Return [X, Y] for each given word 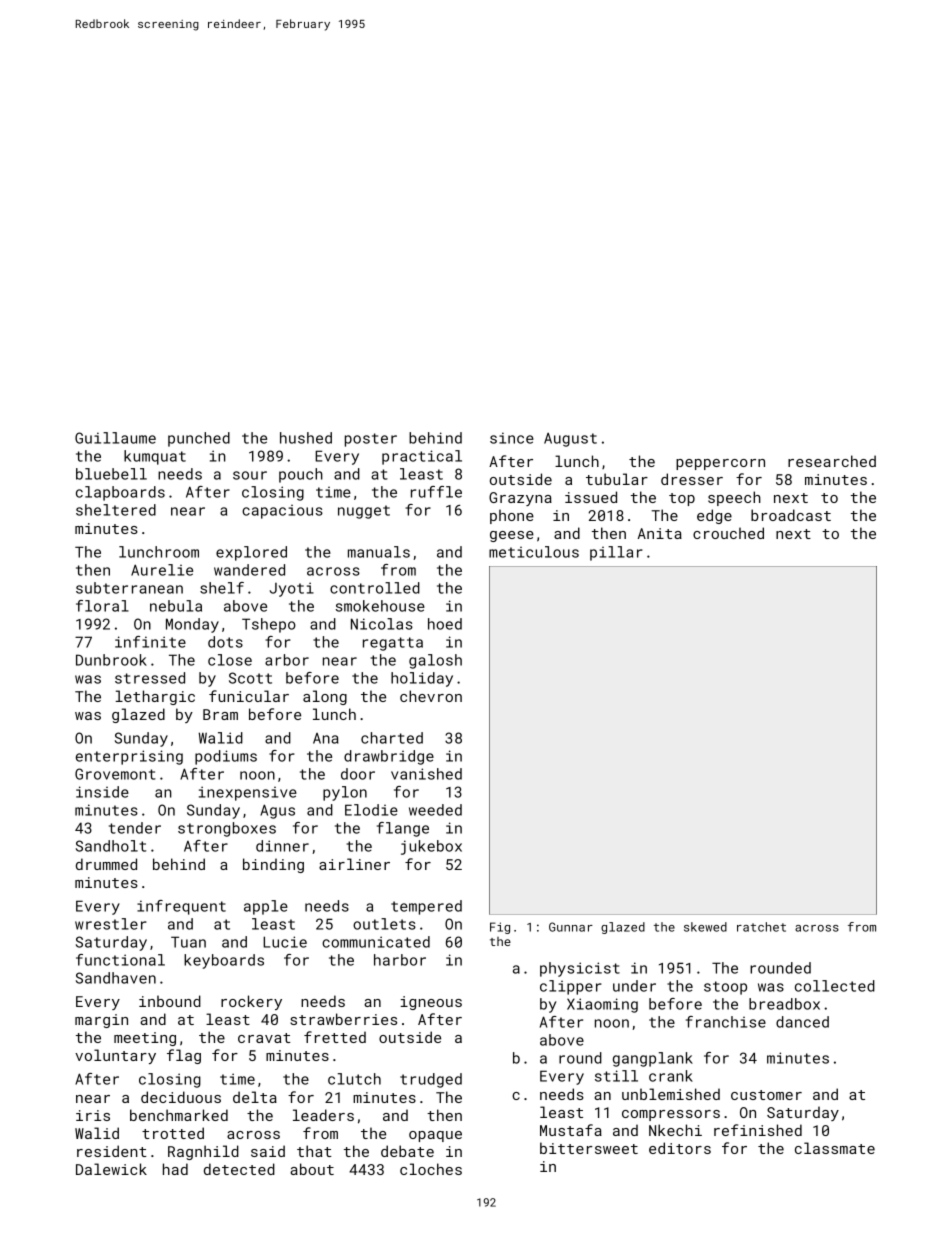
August [570, 440]
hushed [306, 438]
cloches [431, 1169]
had [175, 1169]
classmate [835, 1148]
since [512, 438]
